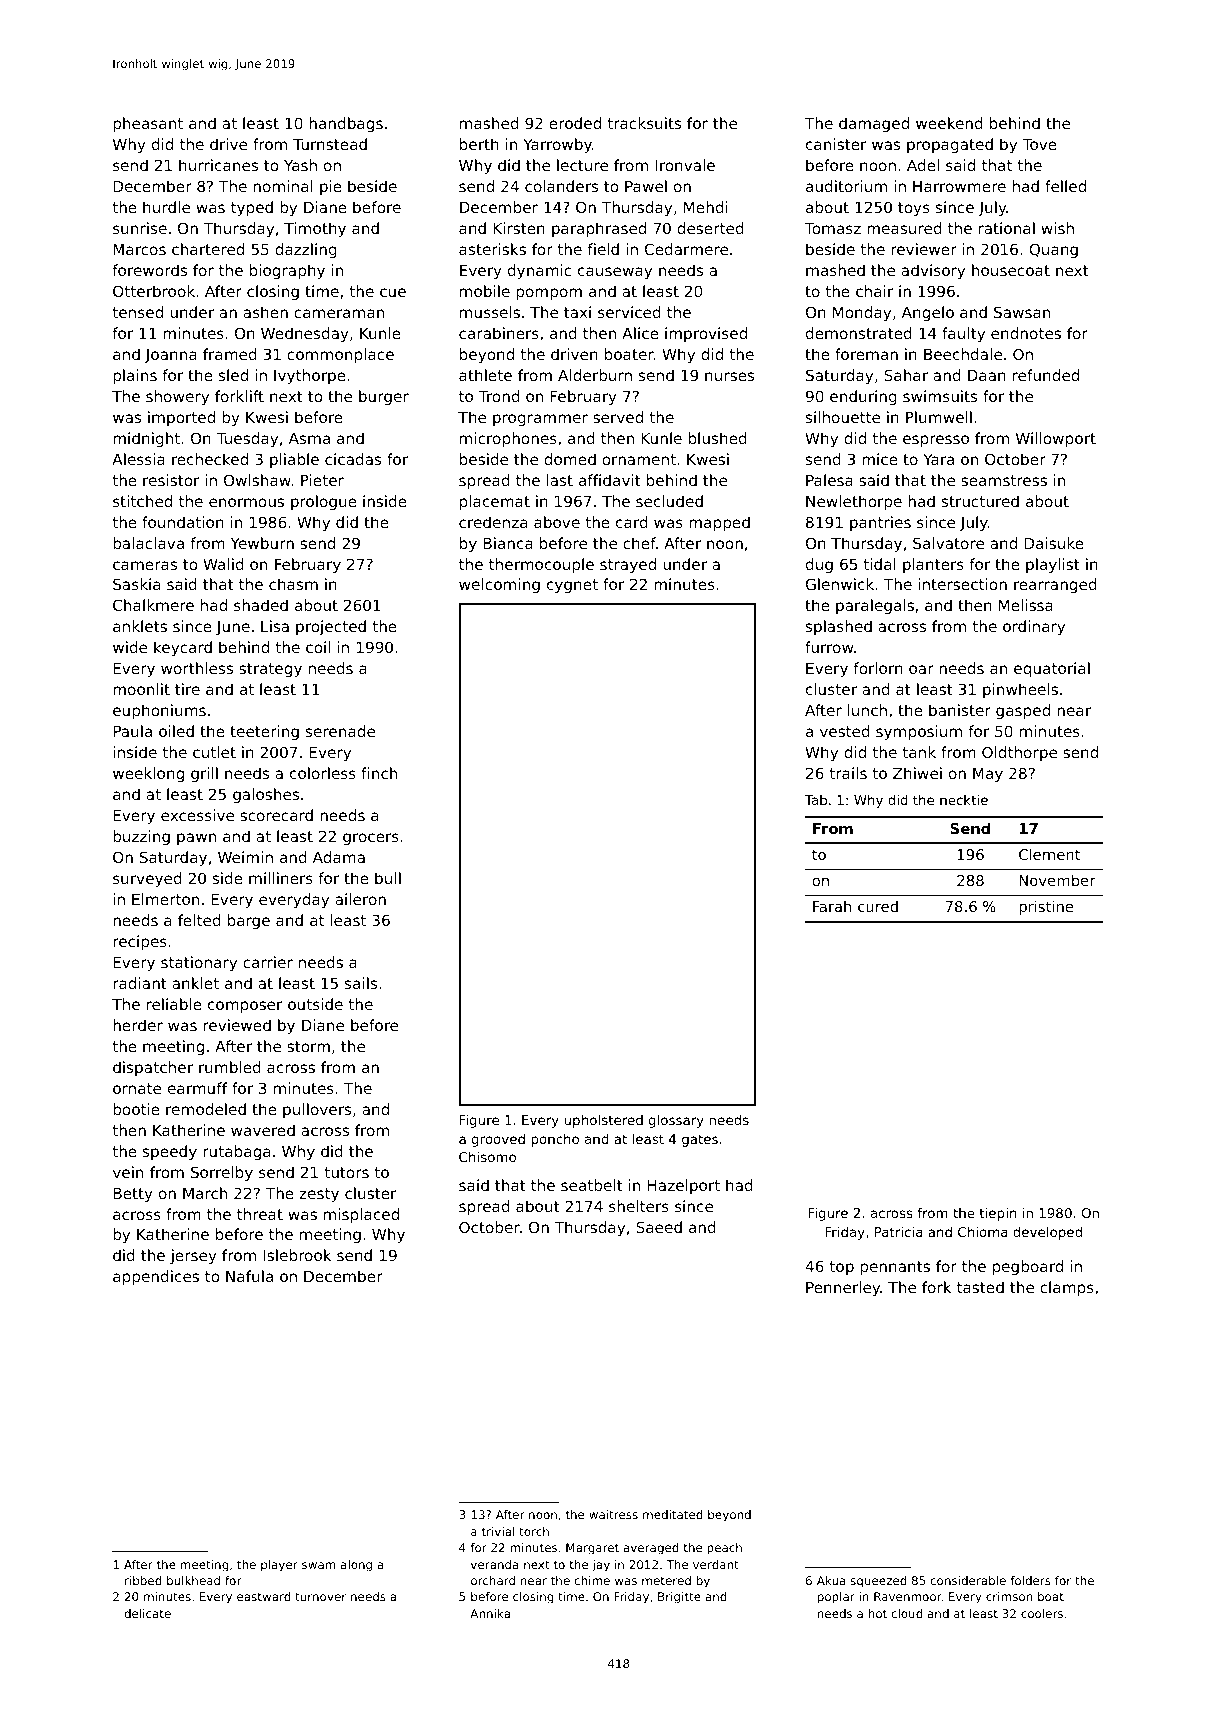  I want to click on biography, so click(287, 271).
